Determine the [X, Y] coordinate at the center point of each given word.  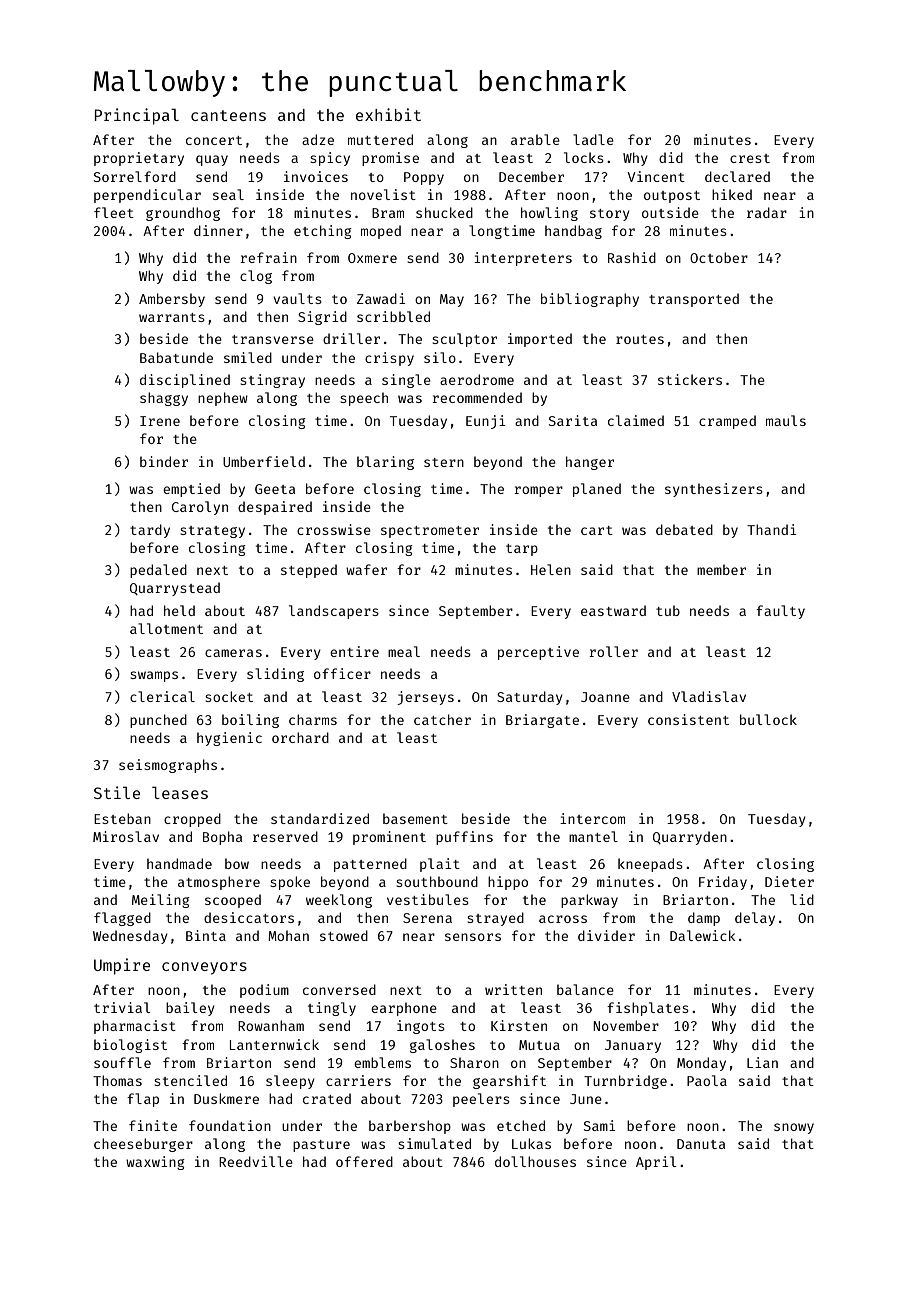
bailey [190, 1009]
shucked [444, 212]
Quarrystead [175, 589]
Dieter [789, 881]
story [610, 215]
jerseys [425, 698]
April [656, 1163]
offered [364, 1161]
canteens [228, 115]
